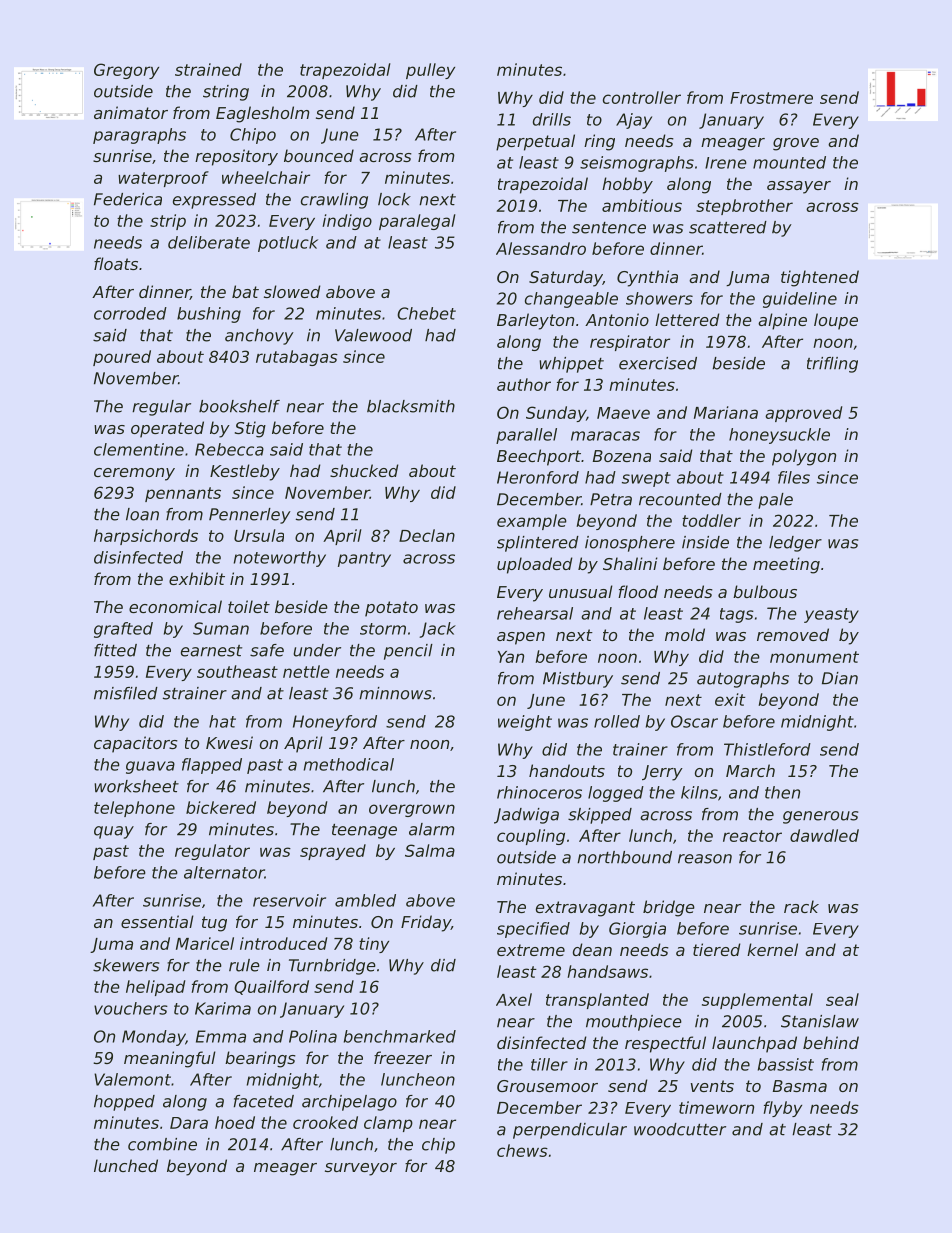 Image resolution: width=952 pixels, height=1233 pixels. Describe the element at coordinates (771, 98) in the page. I see `Frostmere` at that location.
